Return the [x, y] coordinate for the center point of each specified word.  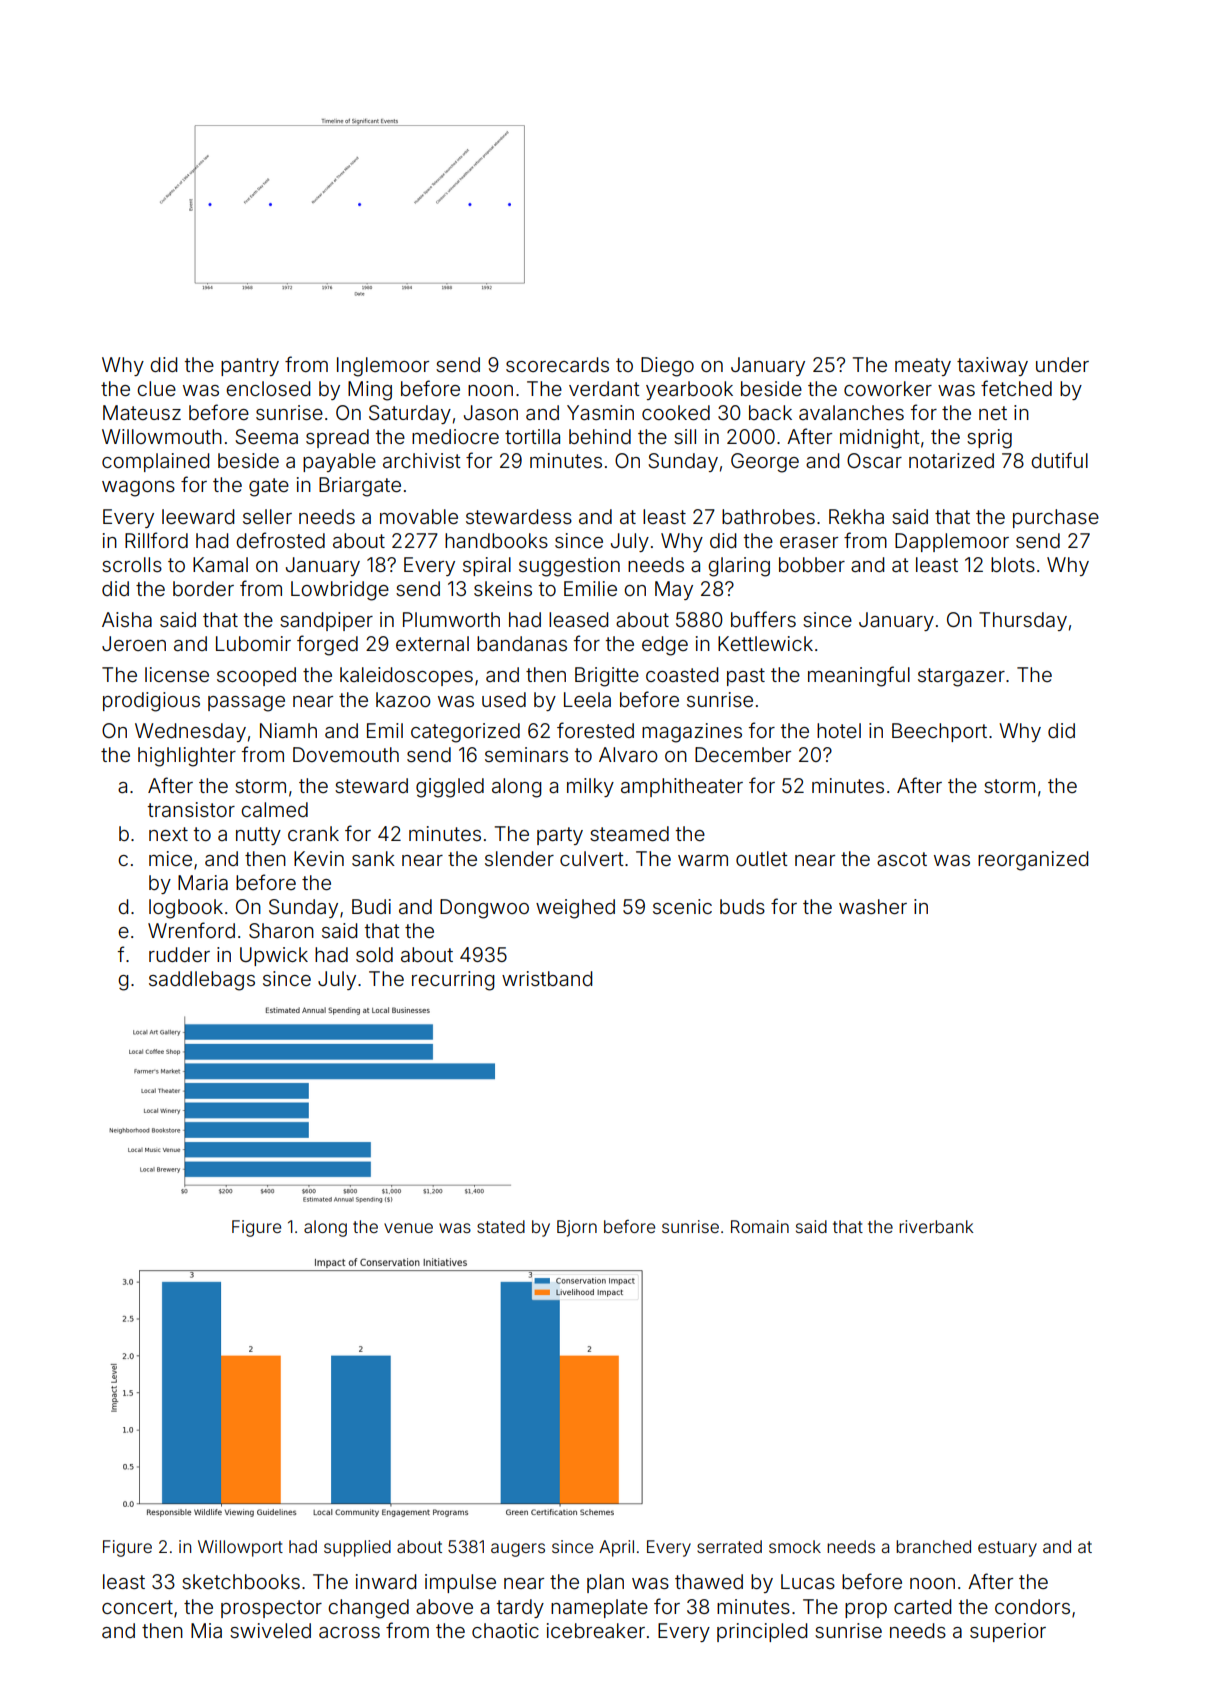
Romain [760, 1226]
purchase [1056, 518]
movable [419, 516]
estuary [1007, 1549]
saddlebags [202, 981]
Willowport [240, 1548]
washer [873, 906]
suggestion [569, 567]
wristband [547, 978]
